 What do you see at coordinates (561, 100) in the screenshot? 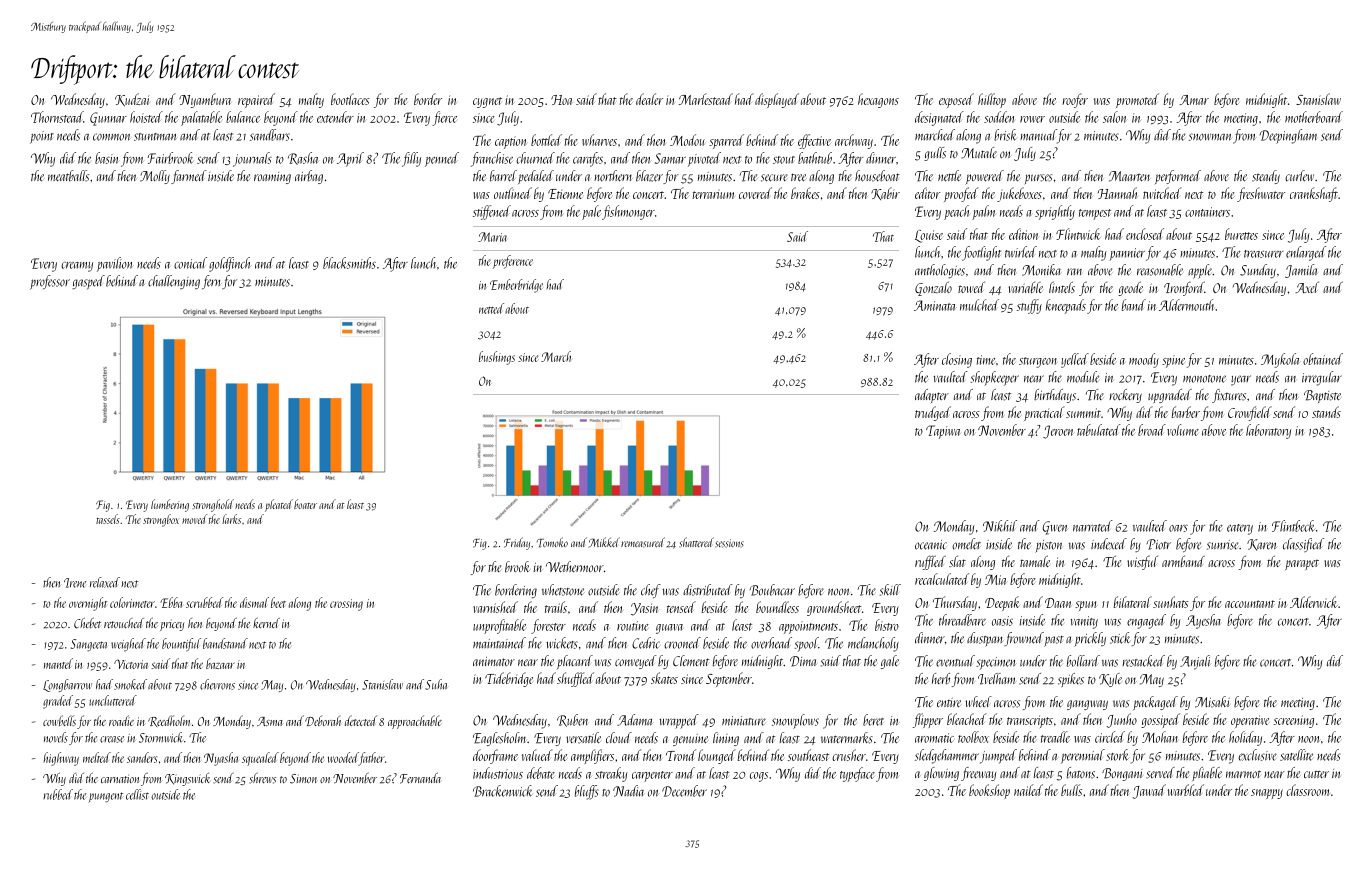
I see `Hoa` at bounding box center [561, 100].
